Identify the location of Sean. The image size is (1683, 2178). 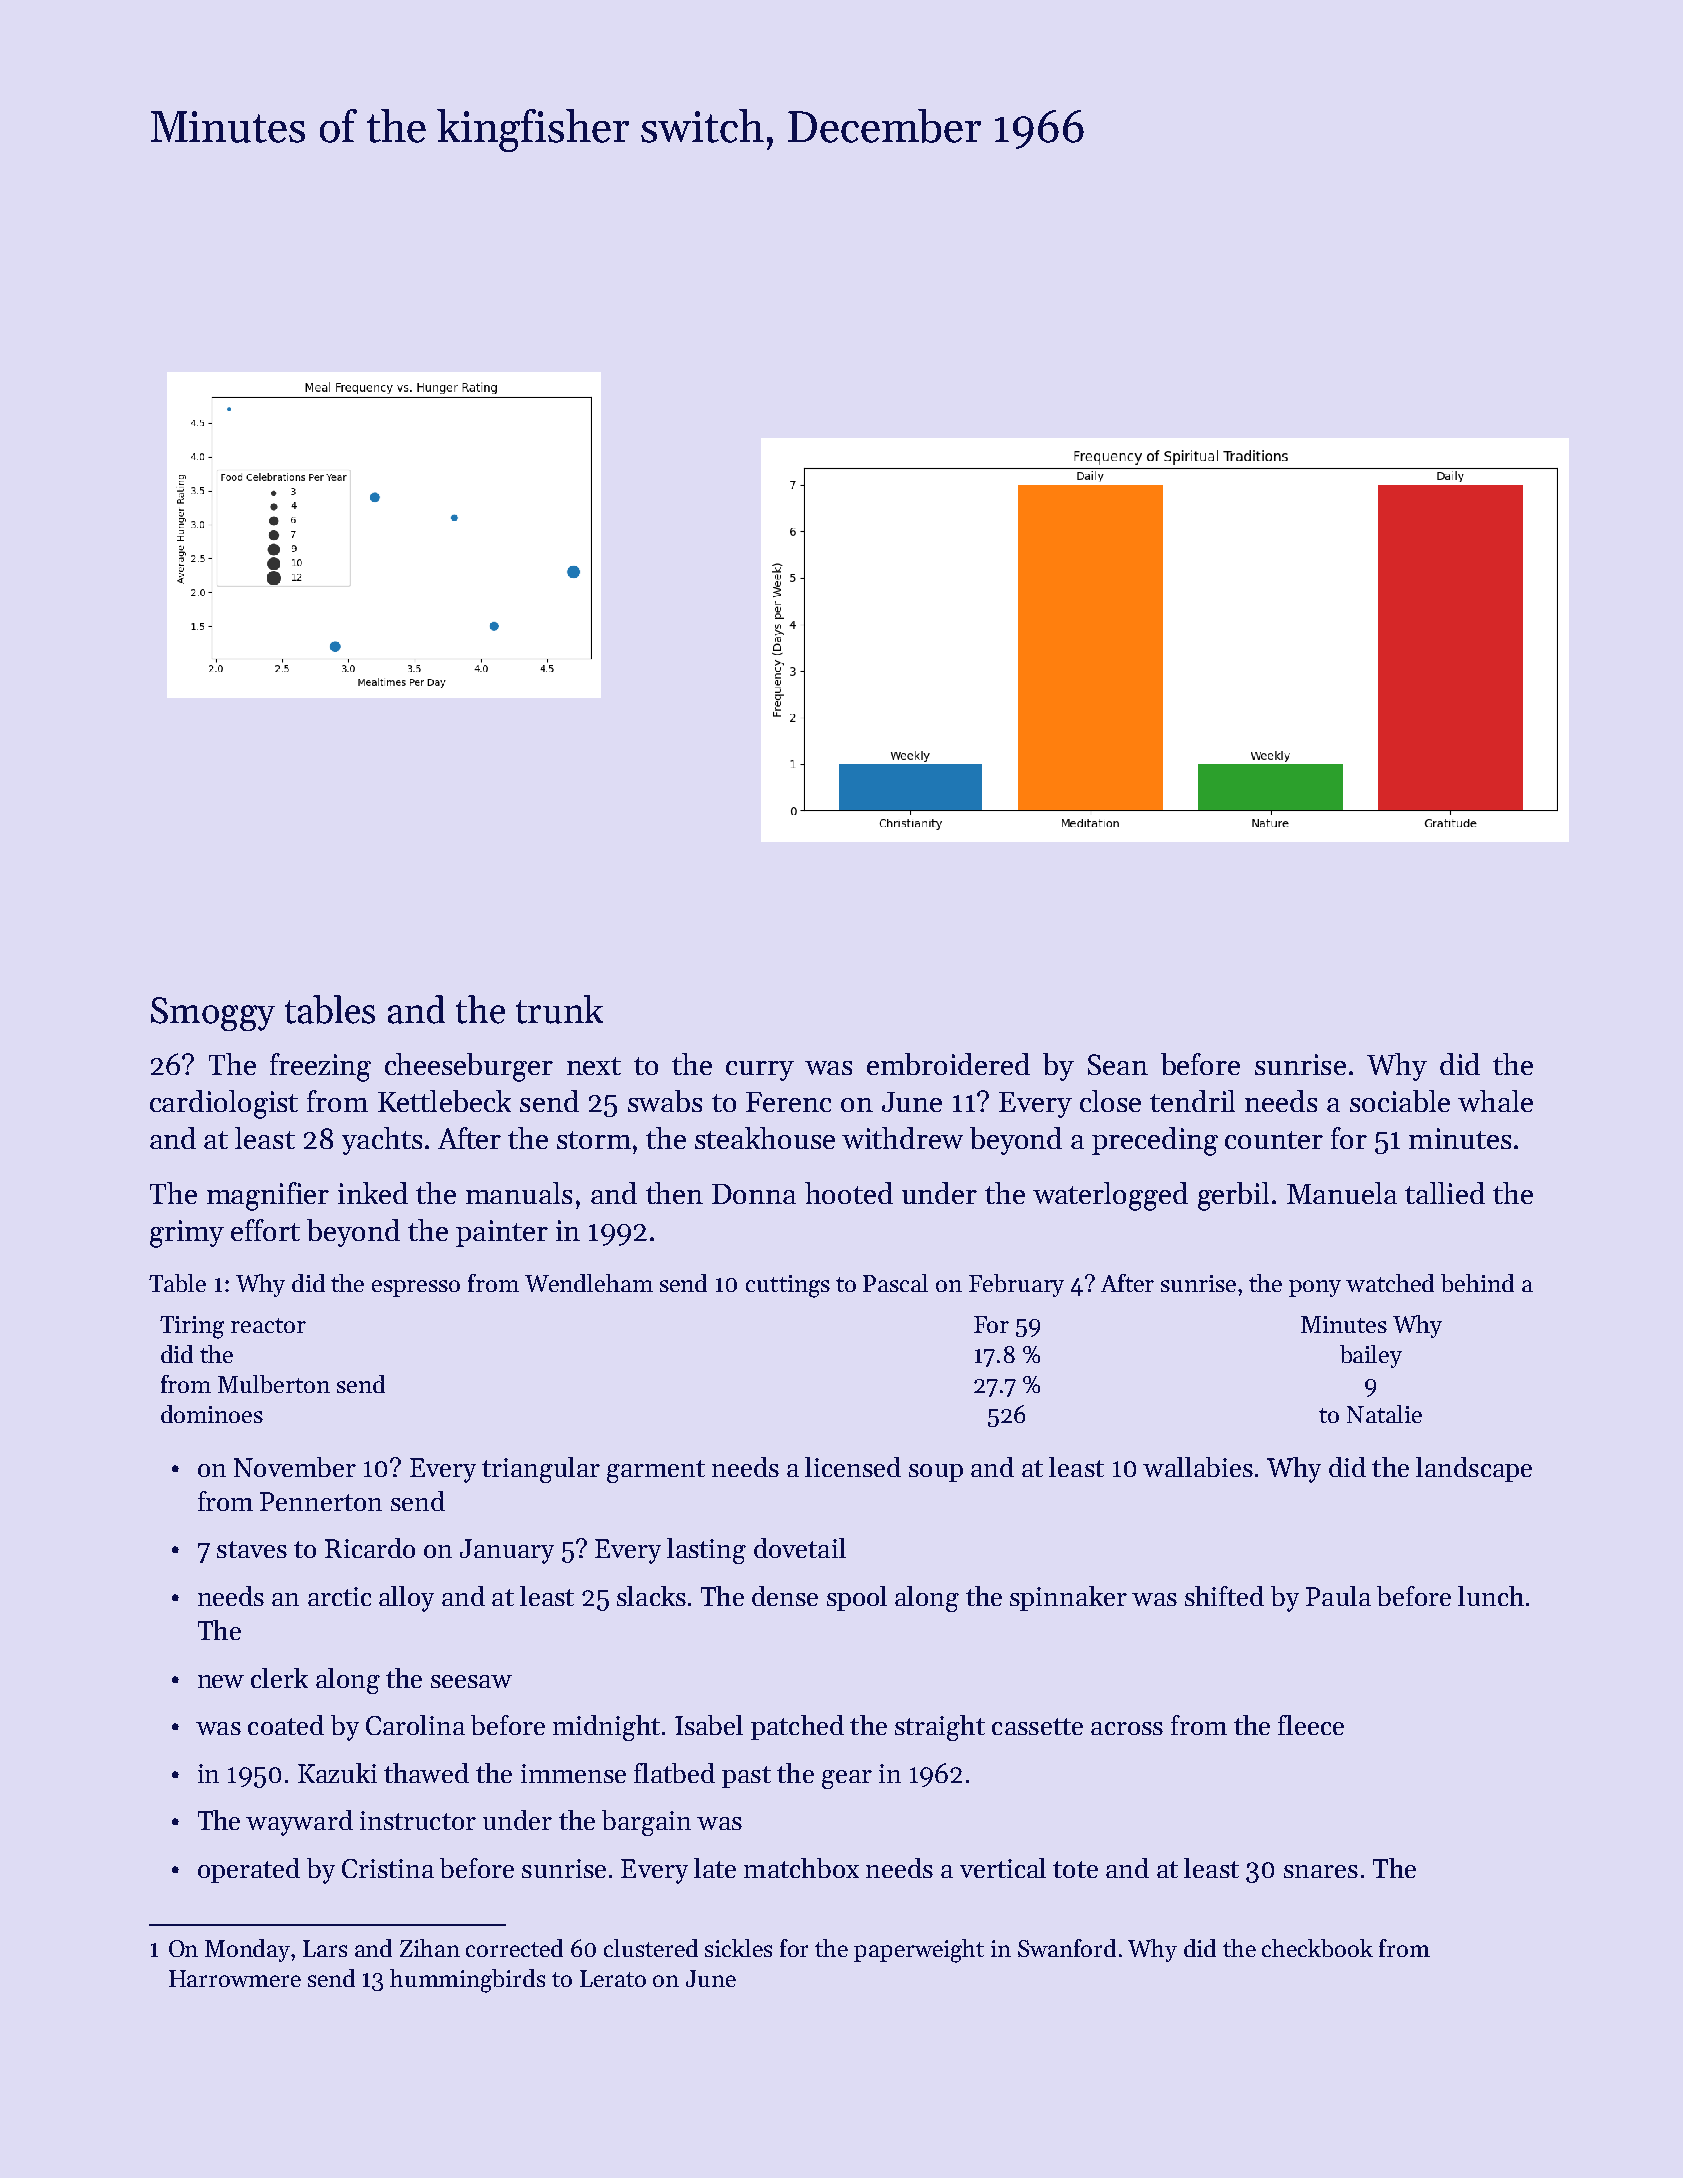
(1118, 1064).
